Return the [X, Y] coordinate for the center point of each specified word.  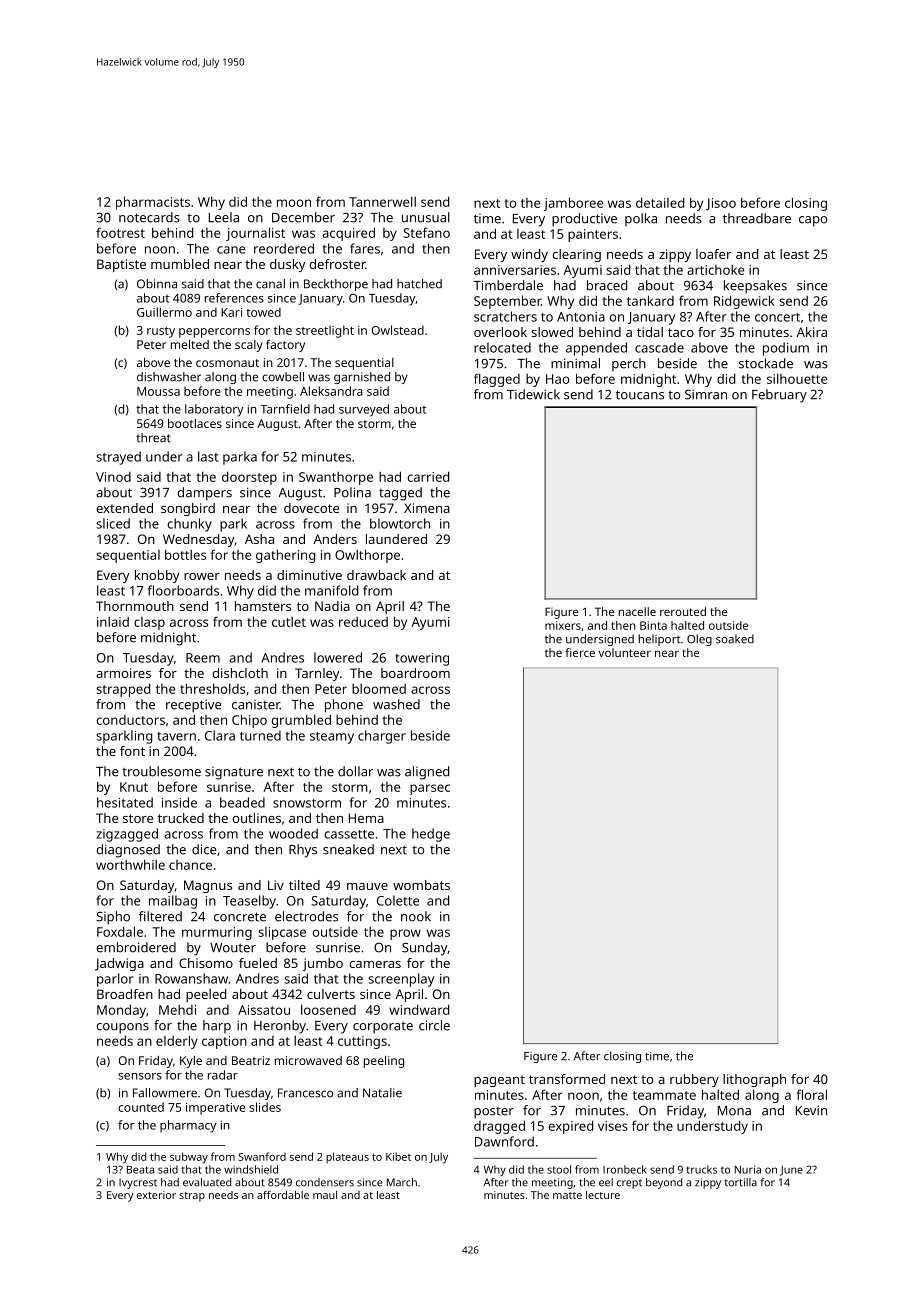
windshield [251, 1169]
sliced [113, 523]
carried [428, 476]
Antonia [581, 317]
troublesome [161, 771]
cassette [349, 834]
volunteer [625, 652]
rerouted [683, 611]
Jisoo [721, 204]
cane [231, 250]
